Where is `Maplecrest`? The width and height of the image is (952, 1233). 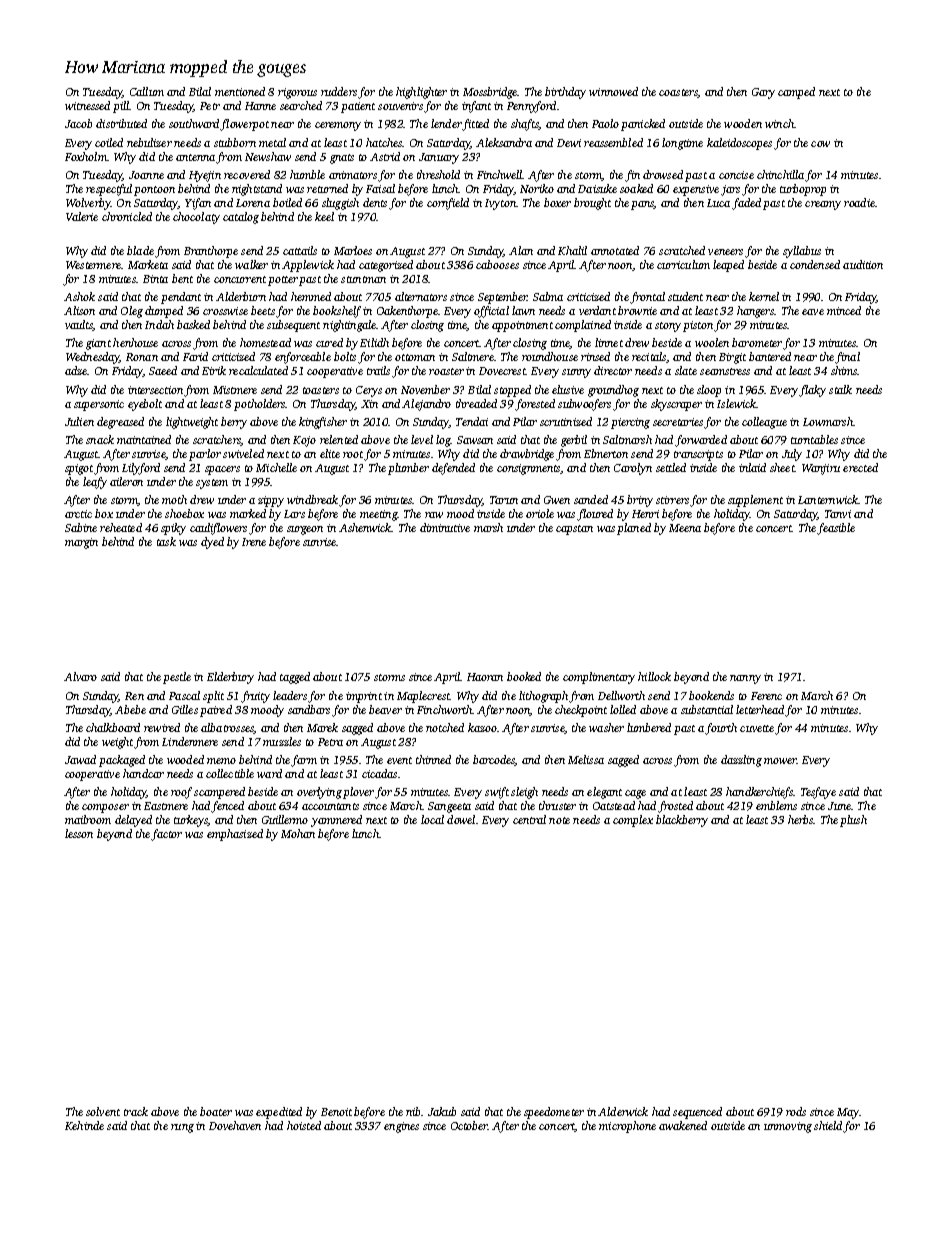
Maplecrest is located at coordinates (423, 697).
